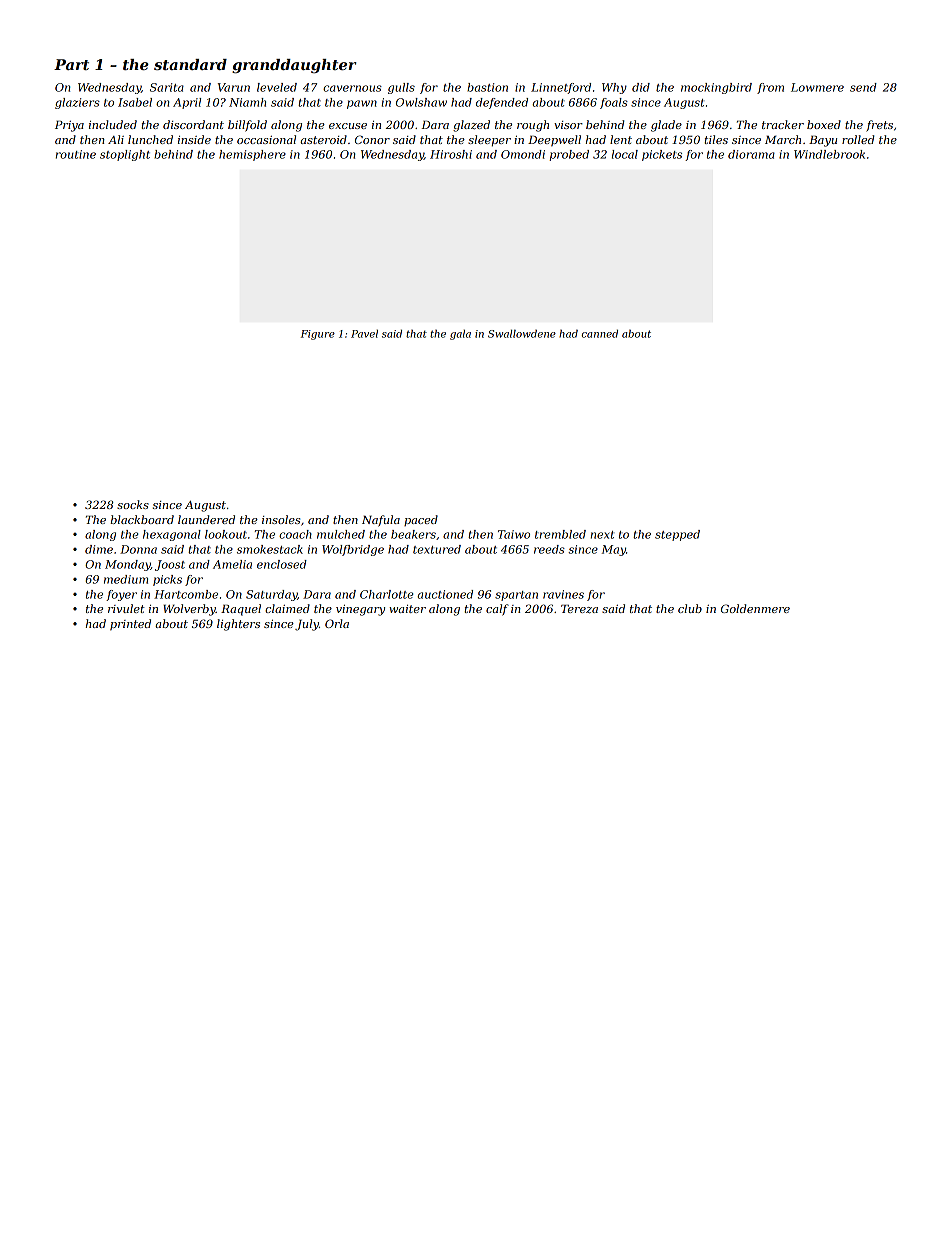  I want to click on Orla, so click(337, 623).
